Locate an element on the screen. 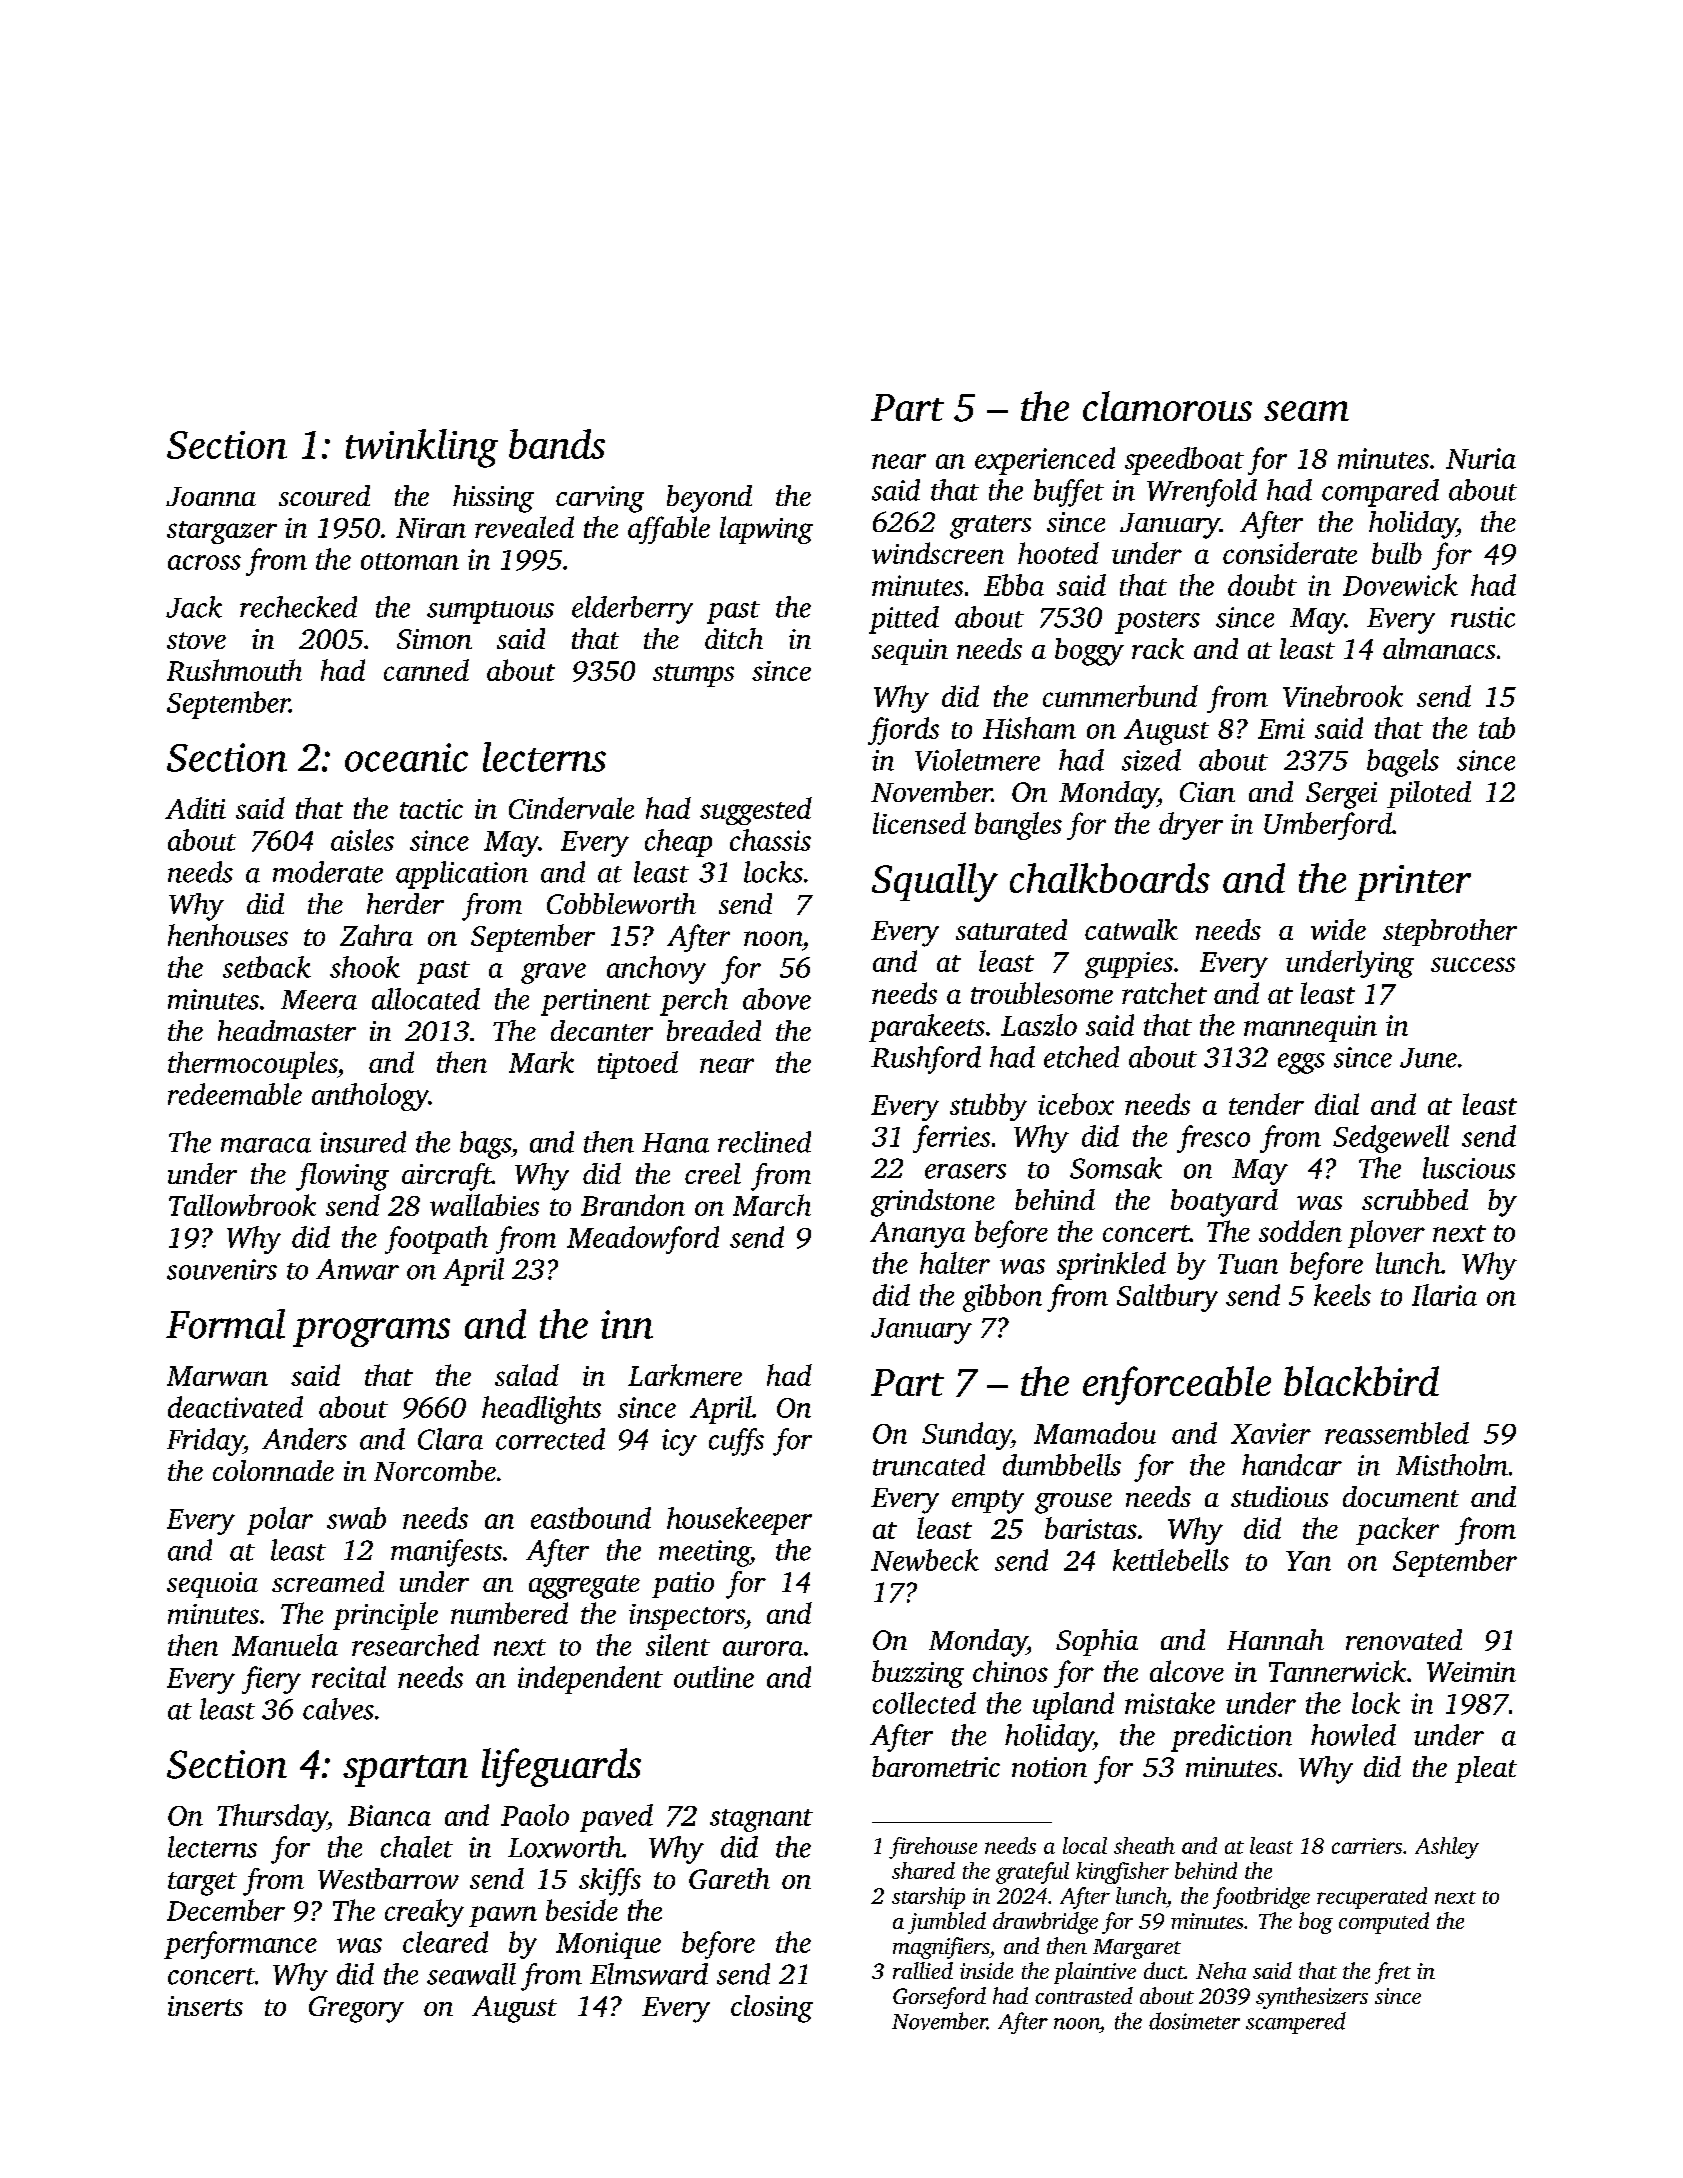 The width and height of the screenshot is (1683, 2178). target is located at coordinates (202, 1884).
